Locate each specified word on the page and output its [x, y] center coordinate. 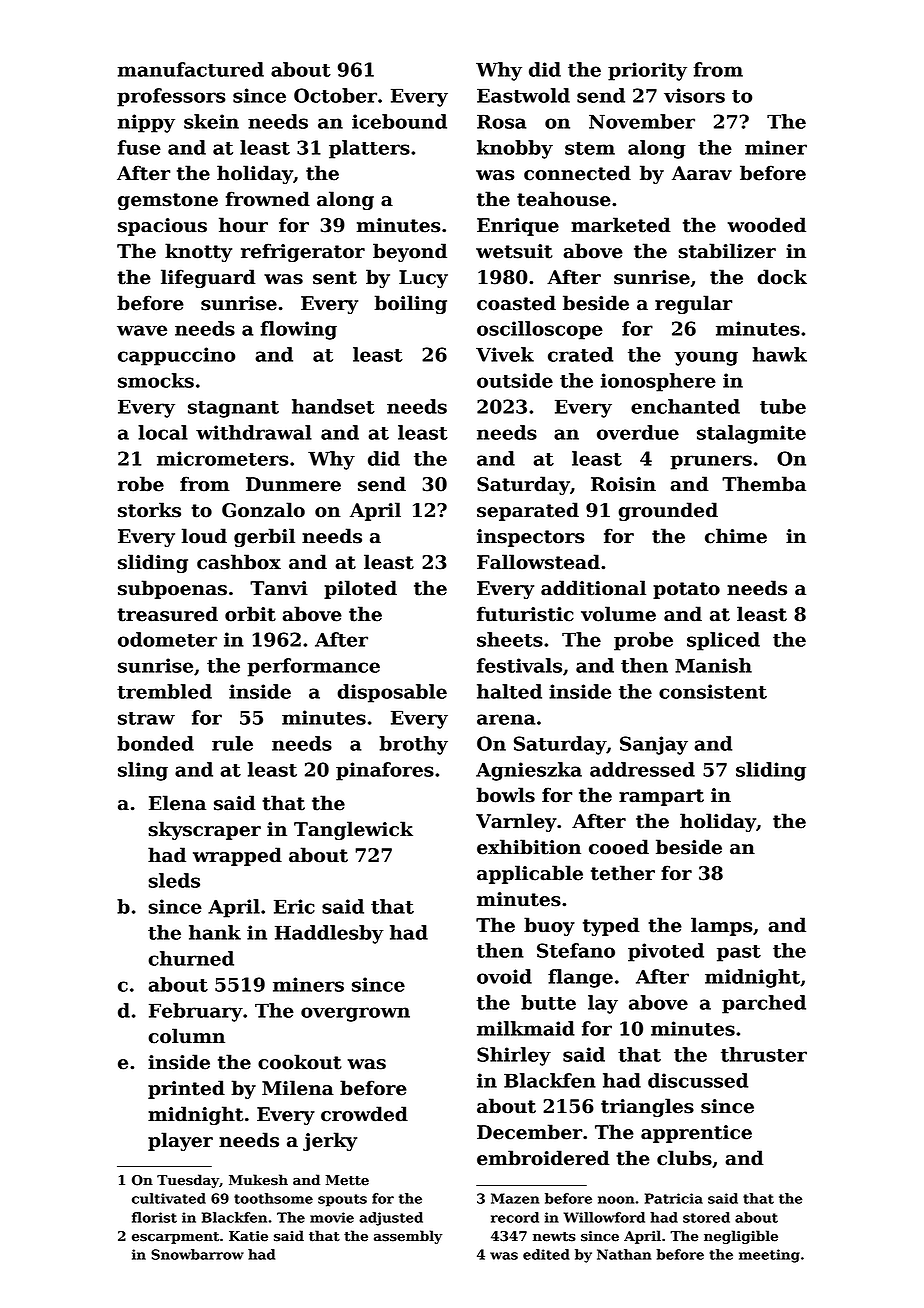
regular [693, 304]
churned [191, 958]
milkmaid [526, 1028]
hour [243, 225]
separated [528, 511]
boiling [410, 304]
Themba [764, 484]
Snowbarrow [197, 1254]
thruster [764, 1054]
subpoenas [172, 589]
